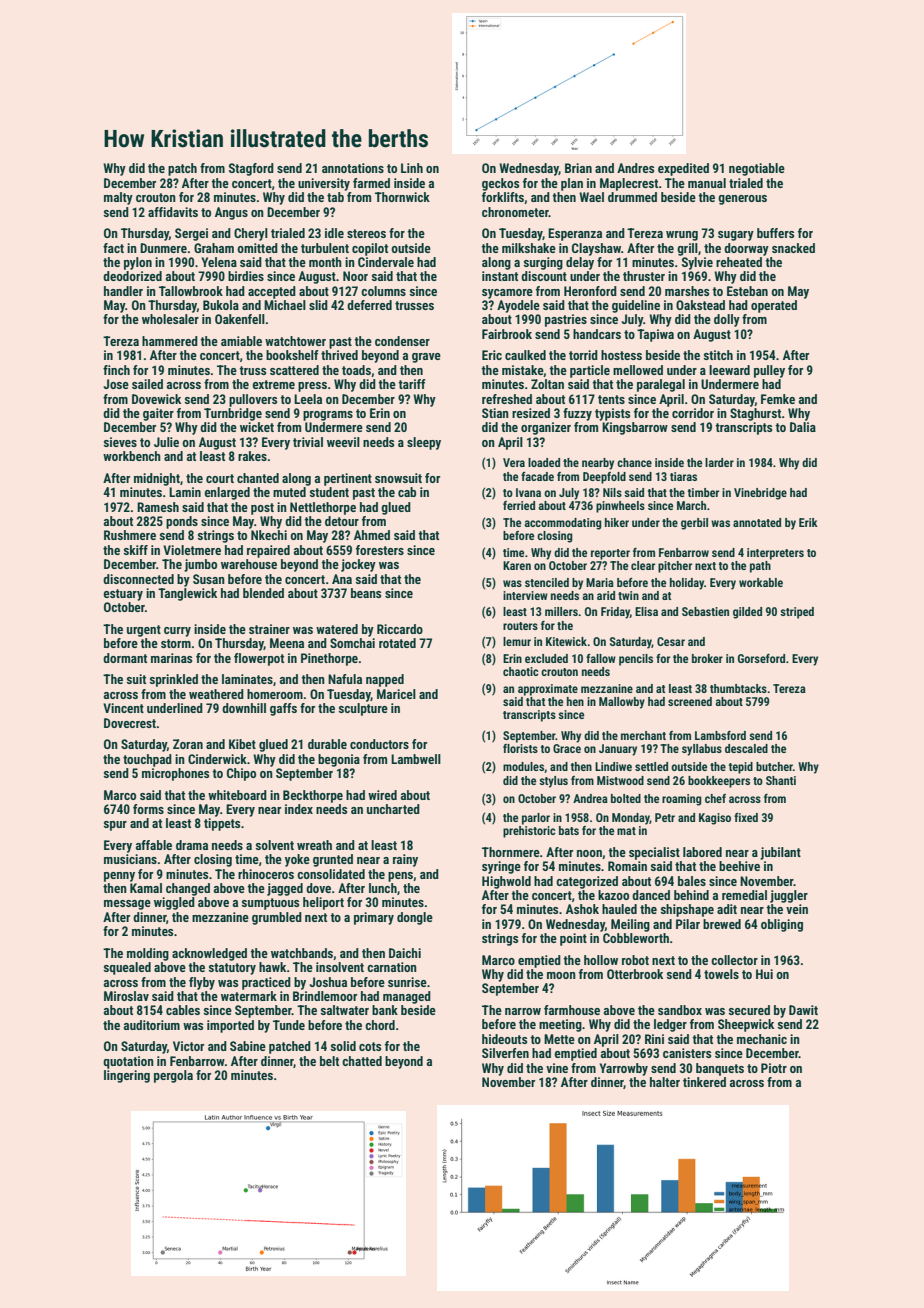 Image resolution: width=924 pixels, height=1308 pixels. What do you see at coordinates (173, 212) in the screenshot?
I see `affidavits` at bounding box center [173, 212].
